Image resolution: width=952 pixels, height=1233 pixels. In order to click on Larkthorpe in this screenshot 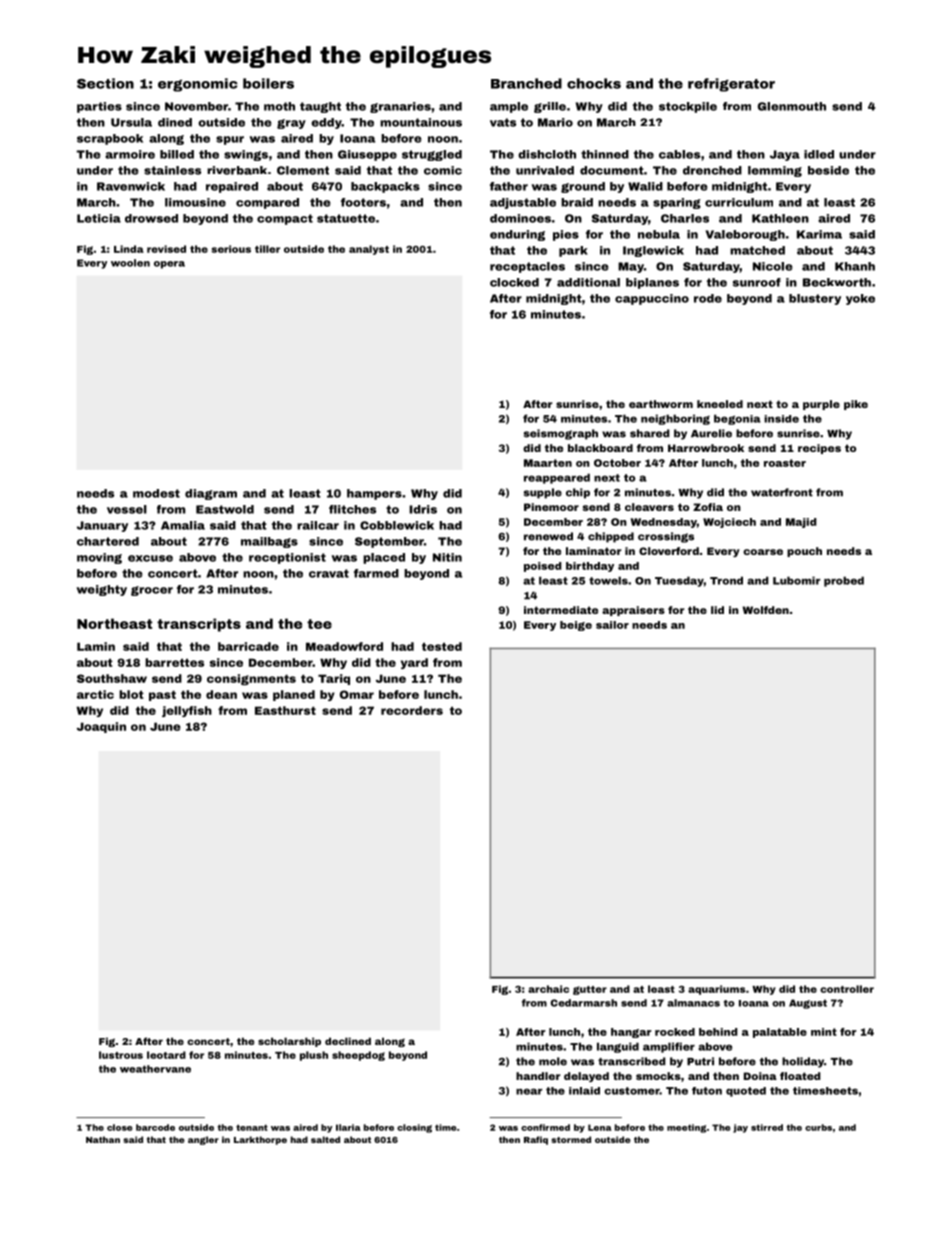, I will do `click(260, 1140)`.
